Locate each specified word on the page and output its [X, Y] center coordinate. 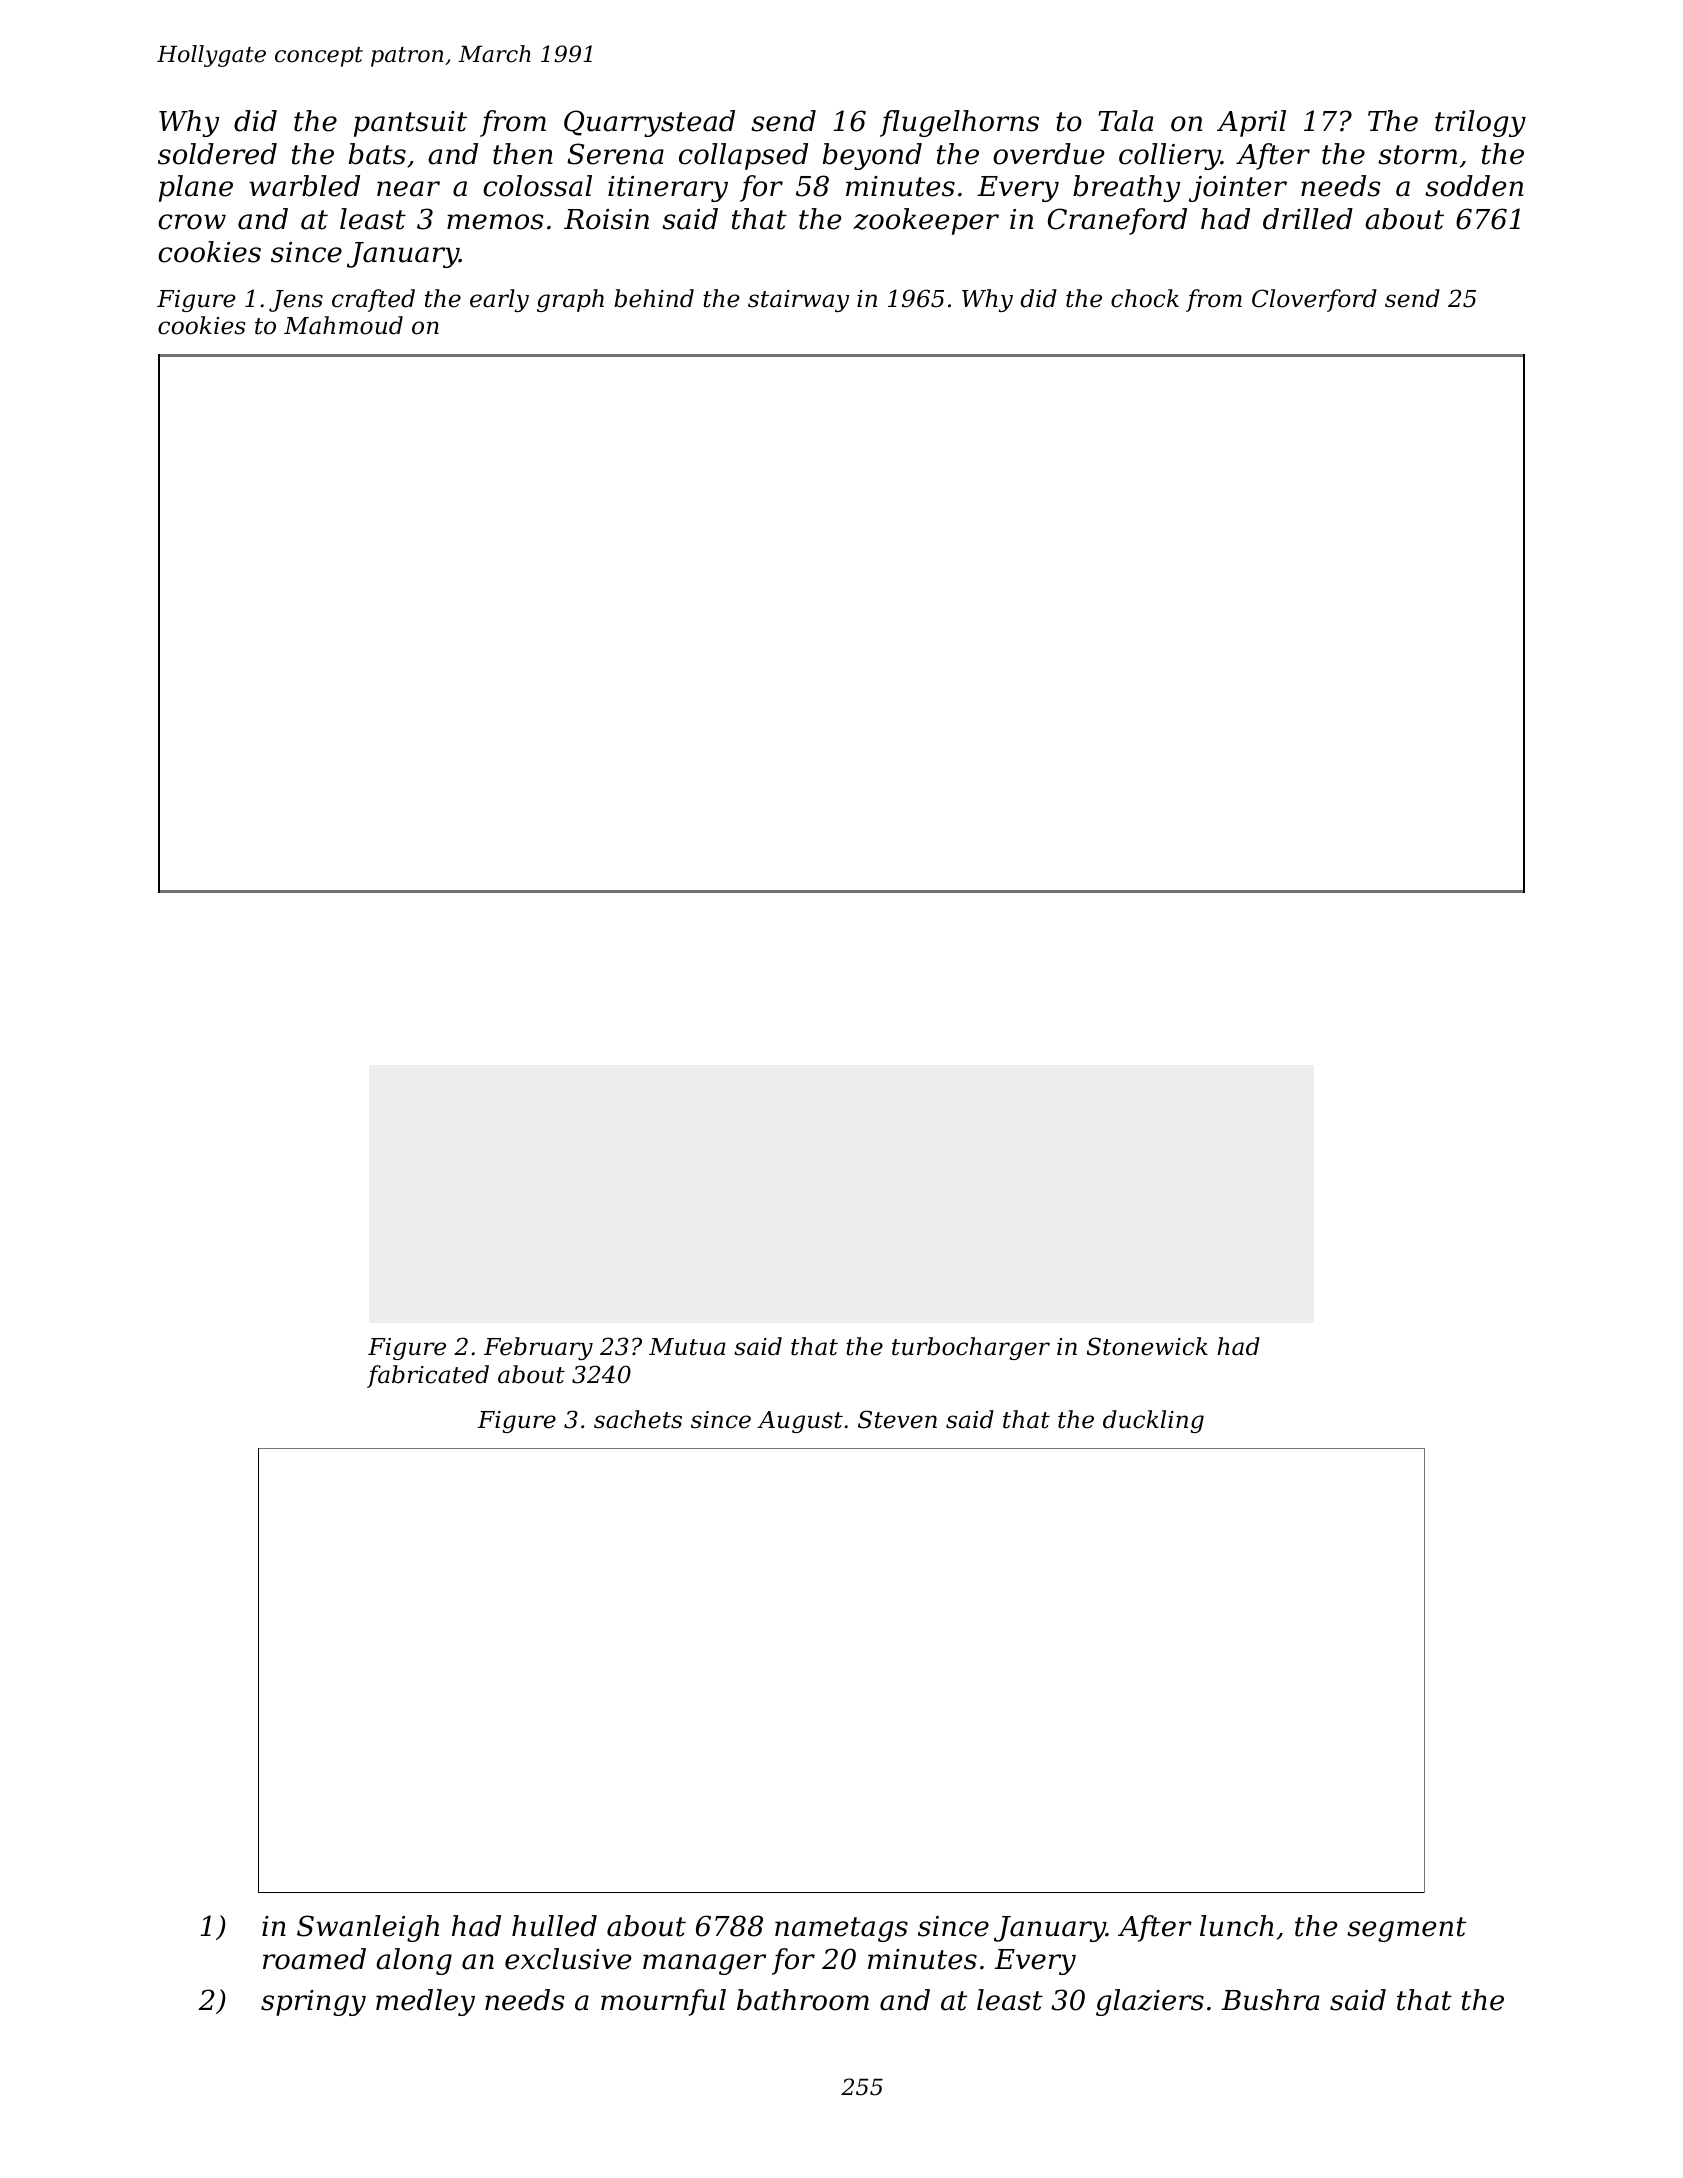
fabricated [428, 1376]
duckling [1153, 1421]
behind [654, 298]
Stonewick [1147, 1346]
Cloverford [1314, 300]
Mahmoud [343, 325]
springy [313, 2003]
